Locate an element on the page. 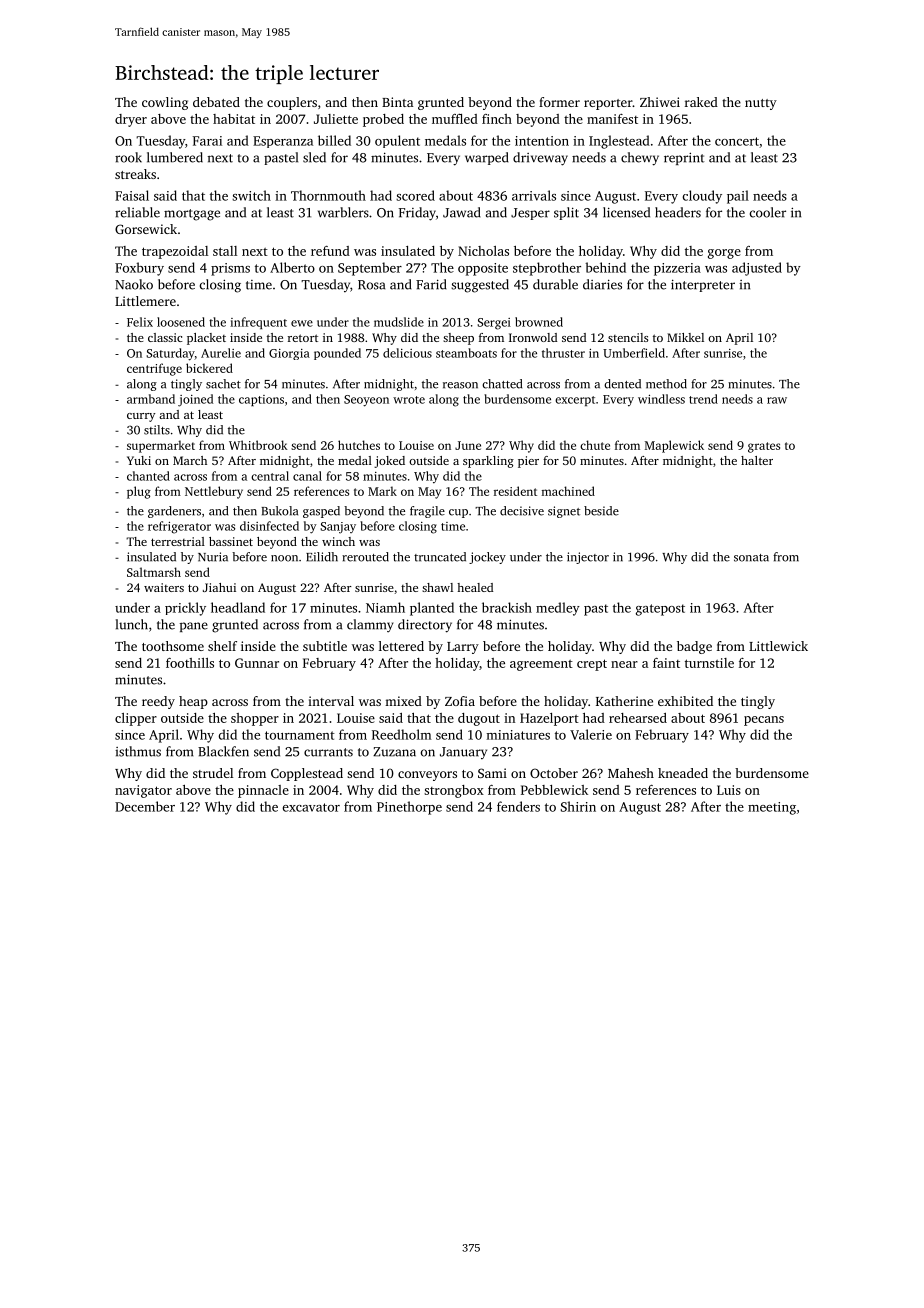 The height and width of the document is (1308, 924). navigator is located at coordinates (143, 791).
